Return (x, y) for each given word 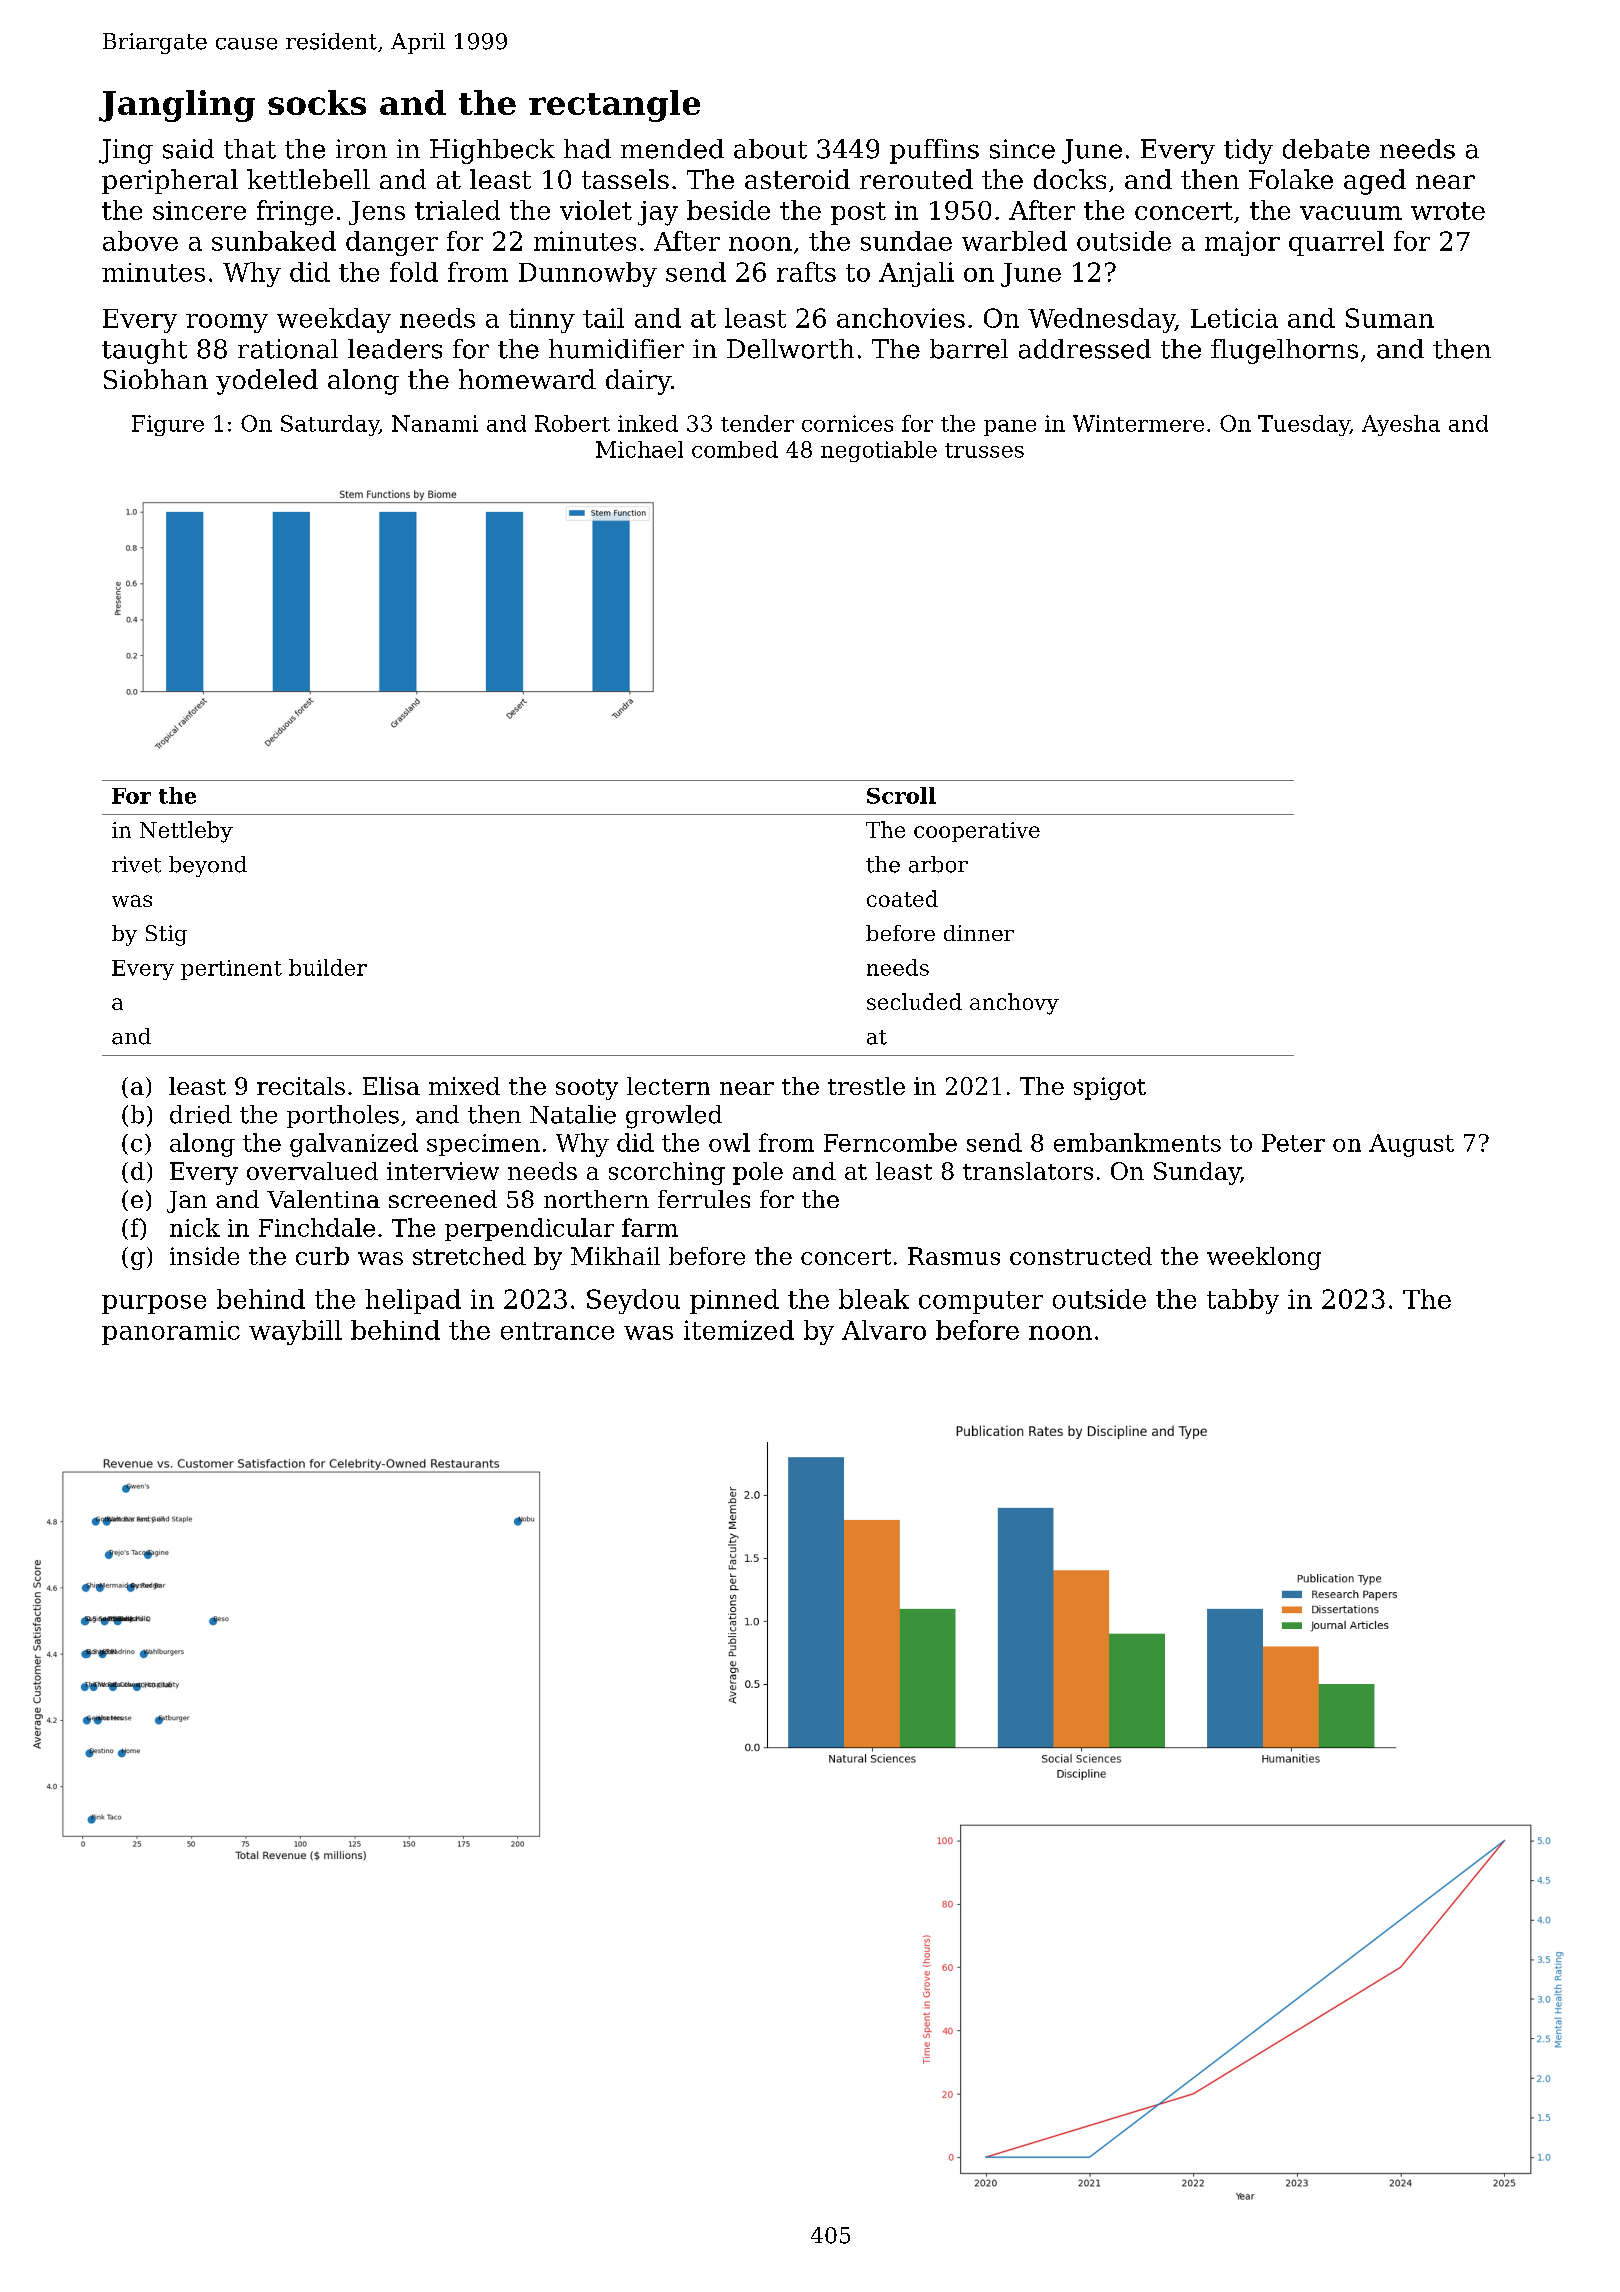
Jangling (177, 106)
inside (204, 1256)
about (770, 149)
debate (1326, 149)
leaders (395, 349)
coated (902, 898)
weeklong (1264, 1258)
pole (758, 1173)
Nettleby (186, 832)
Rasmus (954, 1256)
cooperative (977, 832)
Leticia (1234, 318)
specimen (483, 1145)
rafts (806, 272)
